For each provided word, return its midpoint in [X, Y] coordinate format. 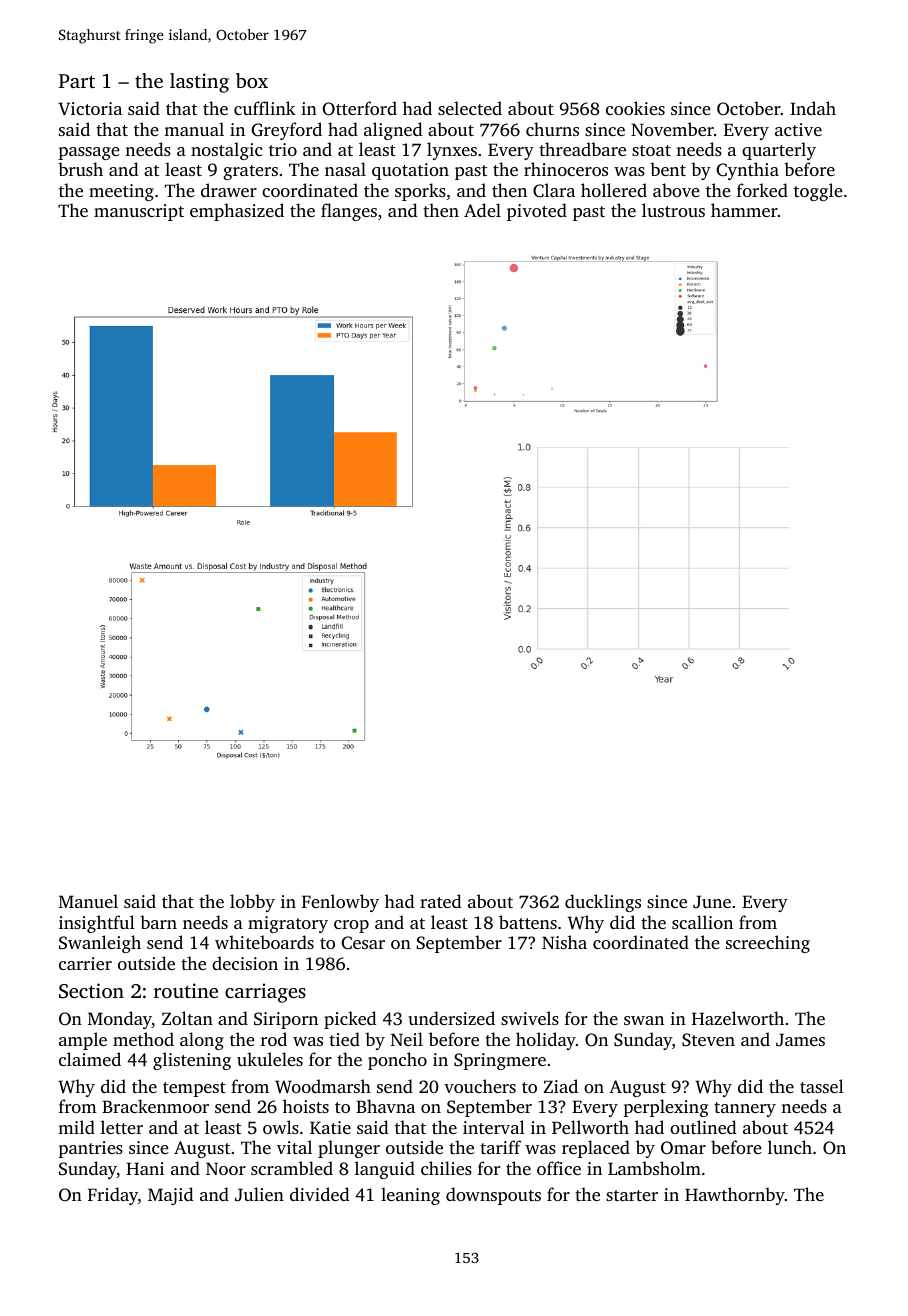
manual [194, 129]
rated [440, 901]
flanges [349, 212]
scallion [702, 922]
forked [762, 190]
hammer [744, 210]
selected [470, 108]
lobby [252, 903]
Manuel [88, 901]
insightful [97, 924]
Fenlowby [340, 903]
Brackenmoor [155, 1106]
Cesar [363, 943]
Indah [813, 108]
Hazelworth [738, 1018]
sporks [420, 192]
